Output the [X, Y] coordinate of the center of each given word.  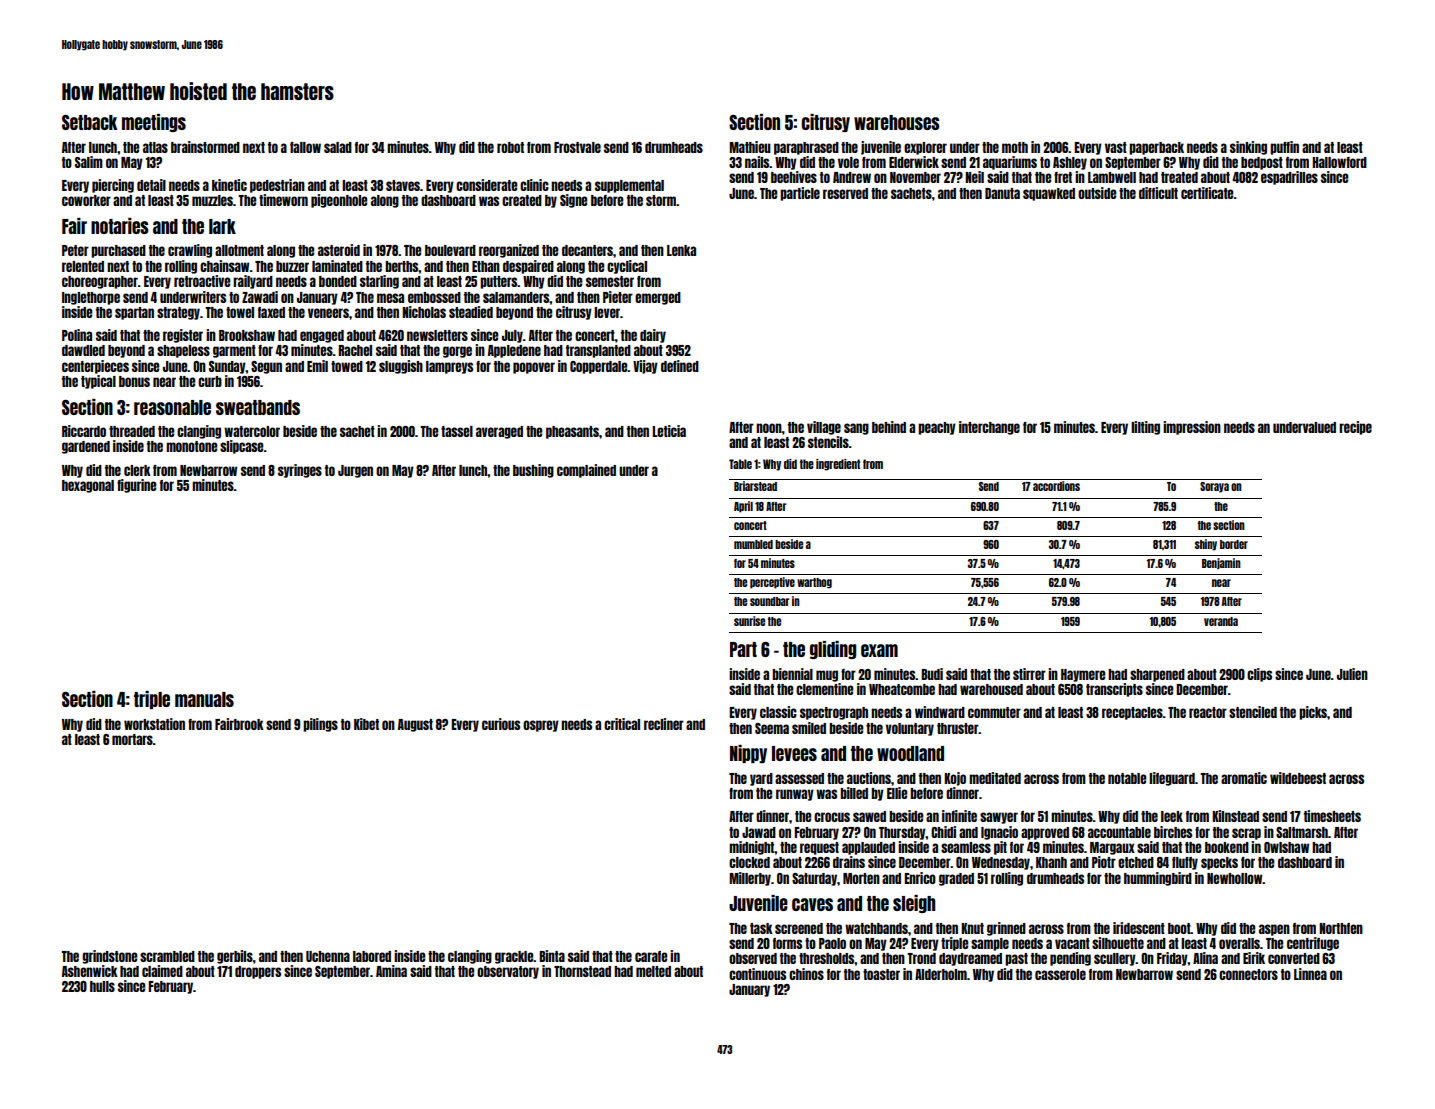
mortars [132, 739]
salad [338, 147]
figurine [136, 486]
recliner [664, 724]
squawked [1049, 194]
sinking [1248, 148]
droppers [258, 972]
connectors [1248, 974]
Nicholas [424, 312]
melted [653, 971]
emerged [658, 298]
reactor [1208, 712]
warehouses [897, 122]
